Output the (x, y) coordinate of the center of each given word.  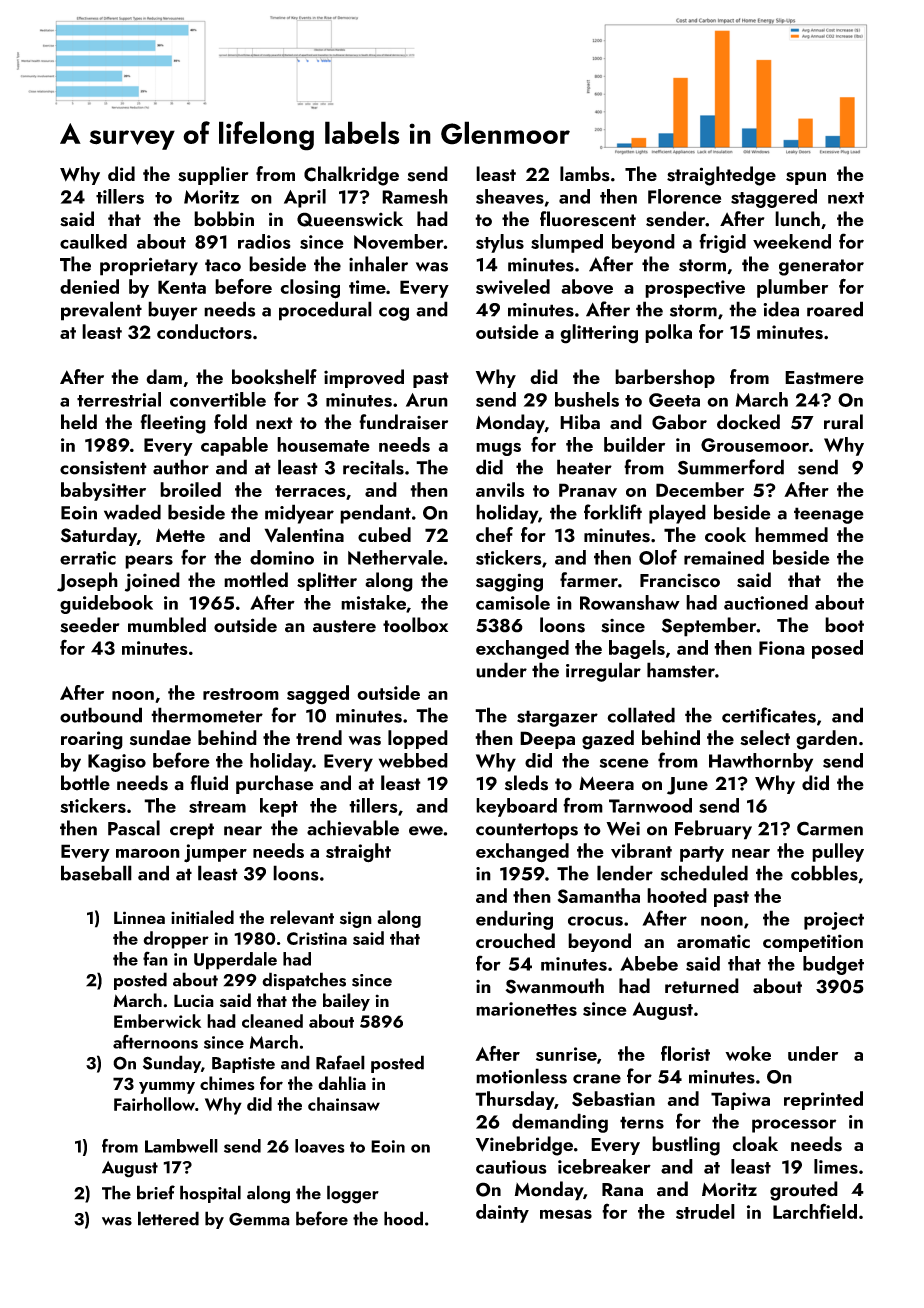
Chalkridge (351, 176)
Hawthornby (761, 762)
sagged (318, 695)
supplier (213, 175)
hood (403, 1218)
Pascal (134, 828)
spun (806, 178)
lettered (168, 1218)
